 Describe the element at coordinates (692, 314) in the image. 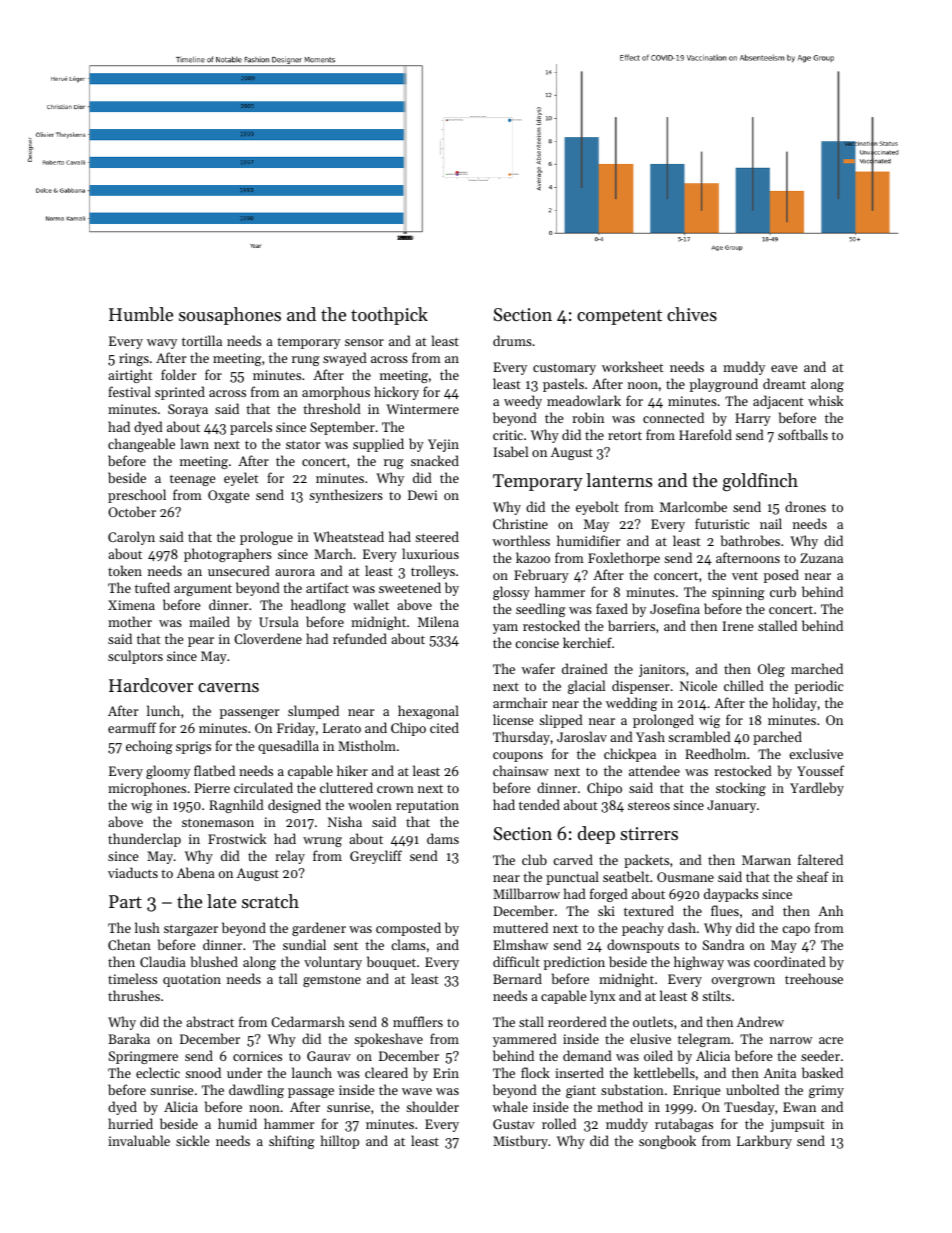

I see `chives` at that location.
